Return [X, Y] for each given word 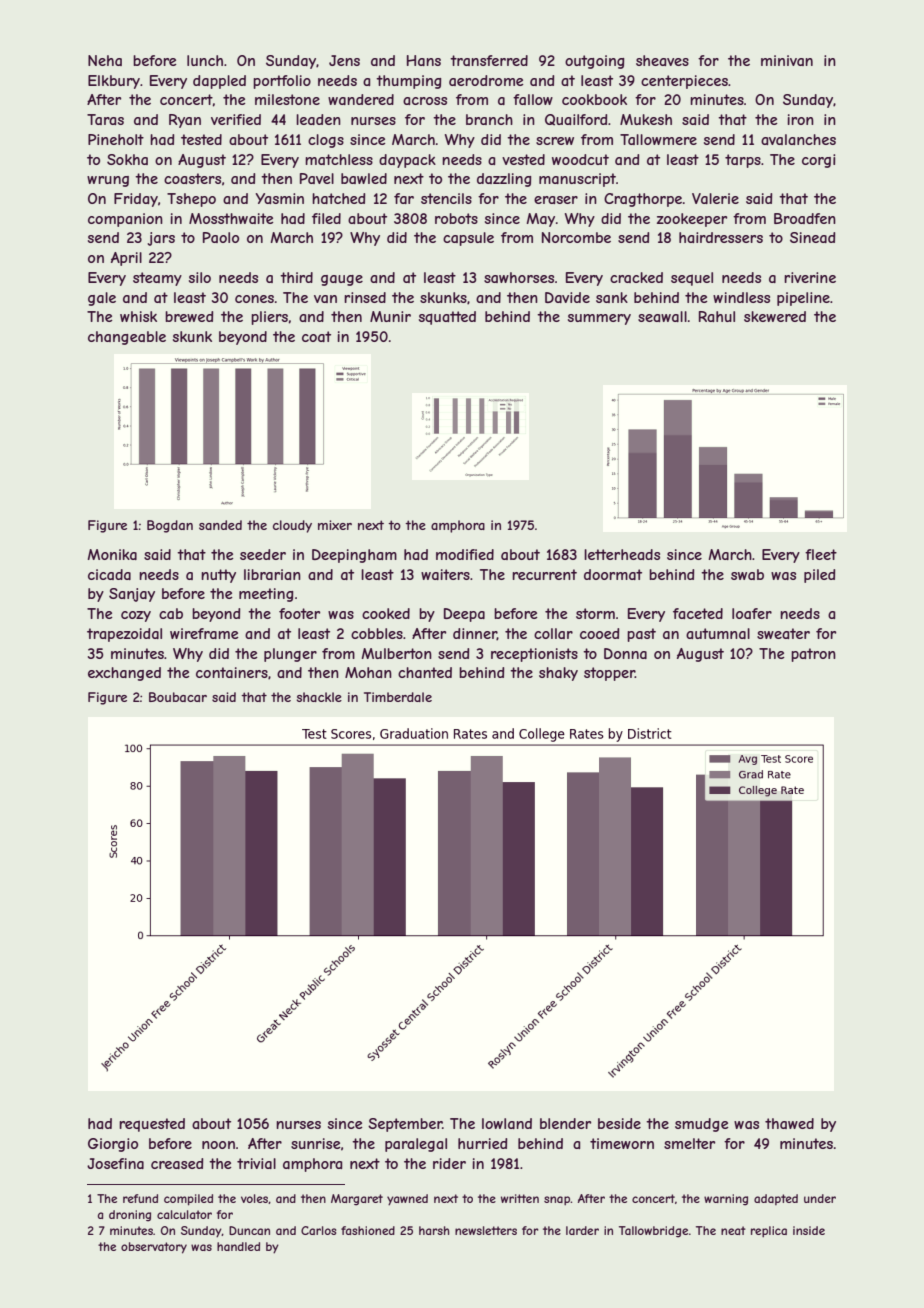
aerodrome [486, 80]
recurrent [544, 574]
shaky [558, 674]
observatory [154, 1248]
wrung [108, 181]
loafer [752, 613]
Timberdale [398, 697]
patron [813, 655]
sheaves [662, 60]
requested [152, 1125]
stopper [609, 674]
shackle [319, 697]
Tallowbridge [653, 1232]
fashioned [368, 1230]
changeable [127, 338]
